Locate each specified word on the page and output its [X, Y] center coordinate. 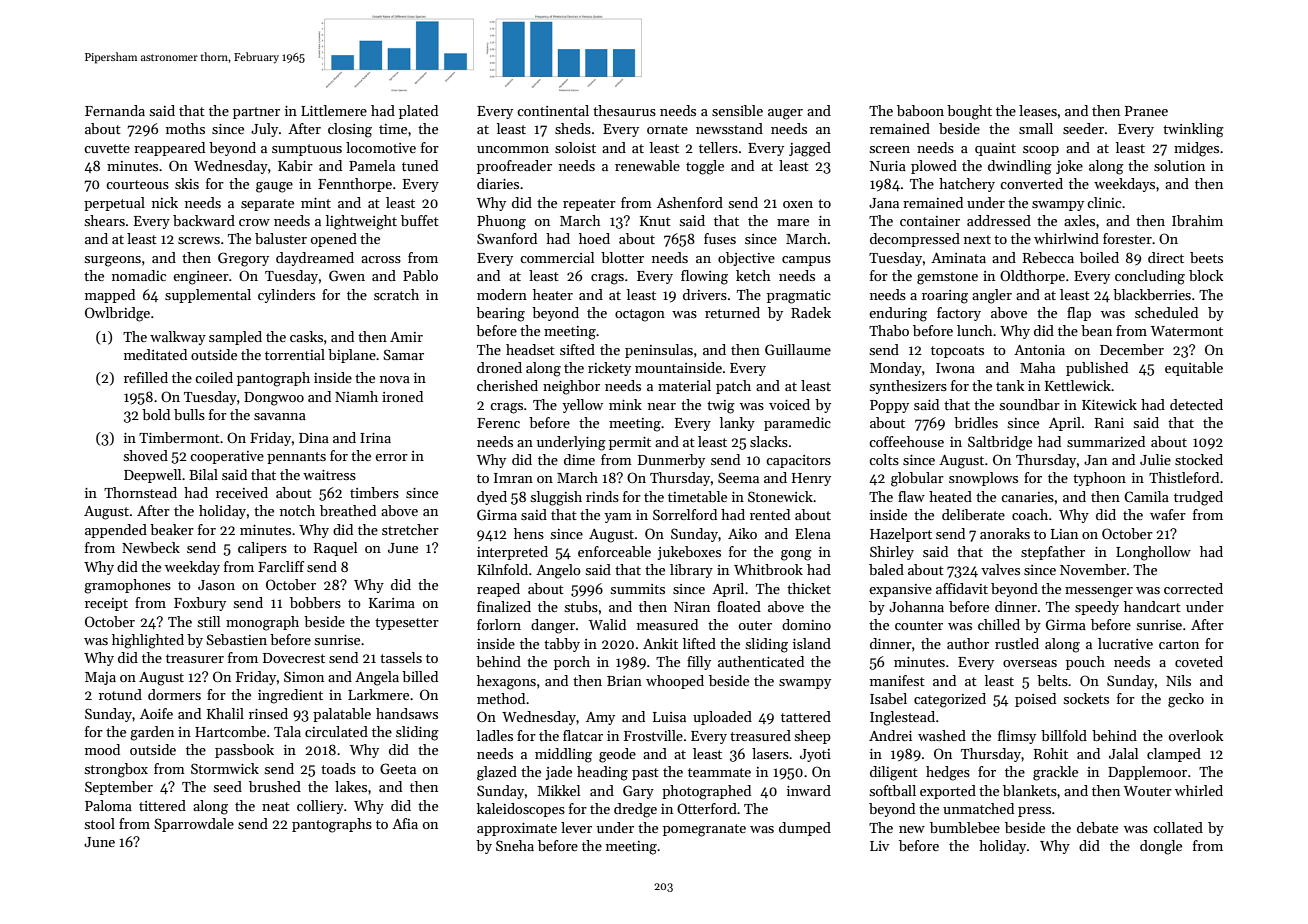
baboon [920, 110]
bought [969, 112]
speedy [1097, 608]
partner [256, 113]
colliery [320, 807]
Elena [813, 533]
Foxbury [200, 604]
